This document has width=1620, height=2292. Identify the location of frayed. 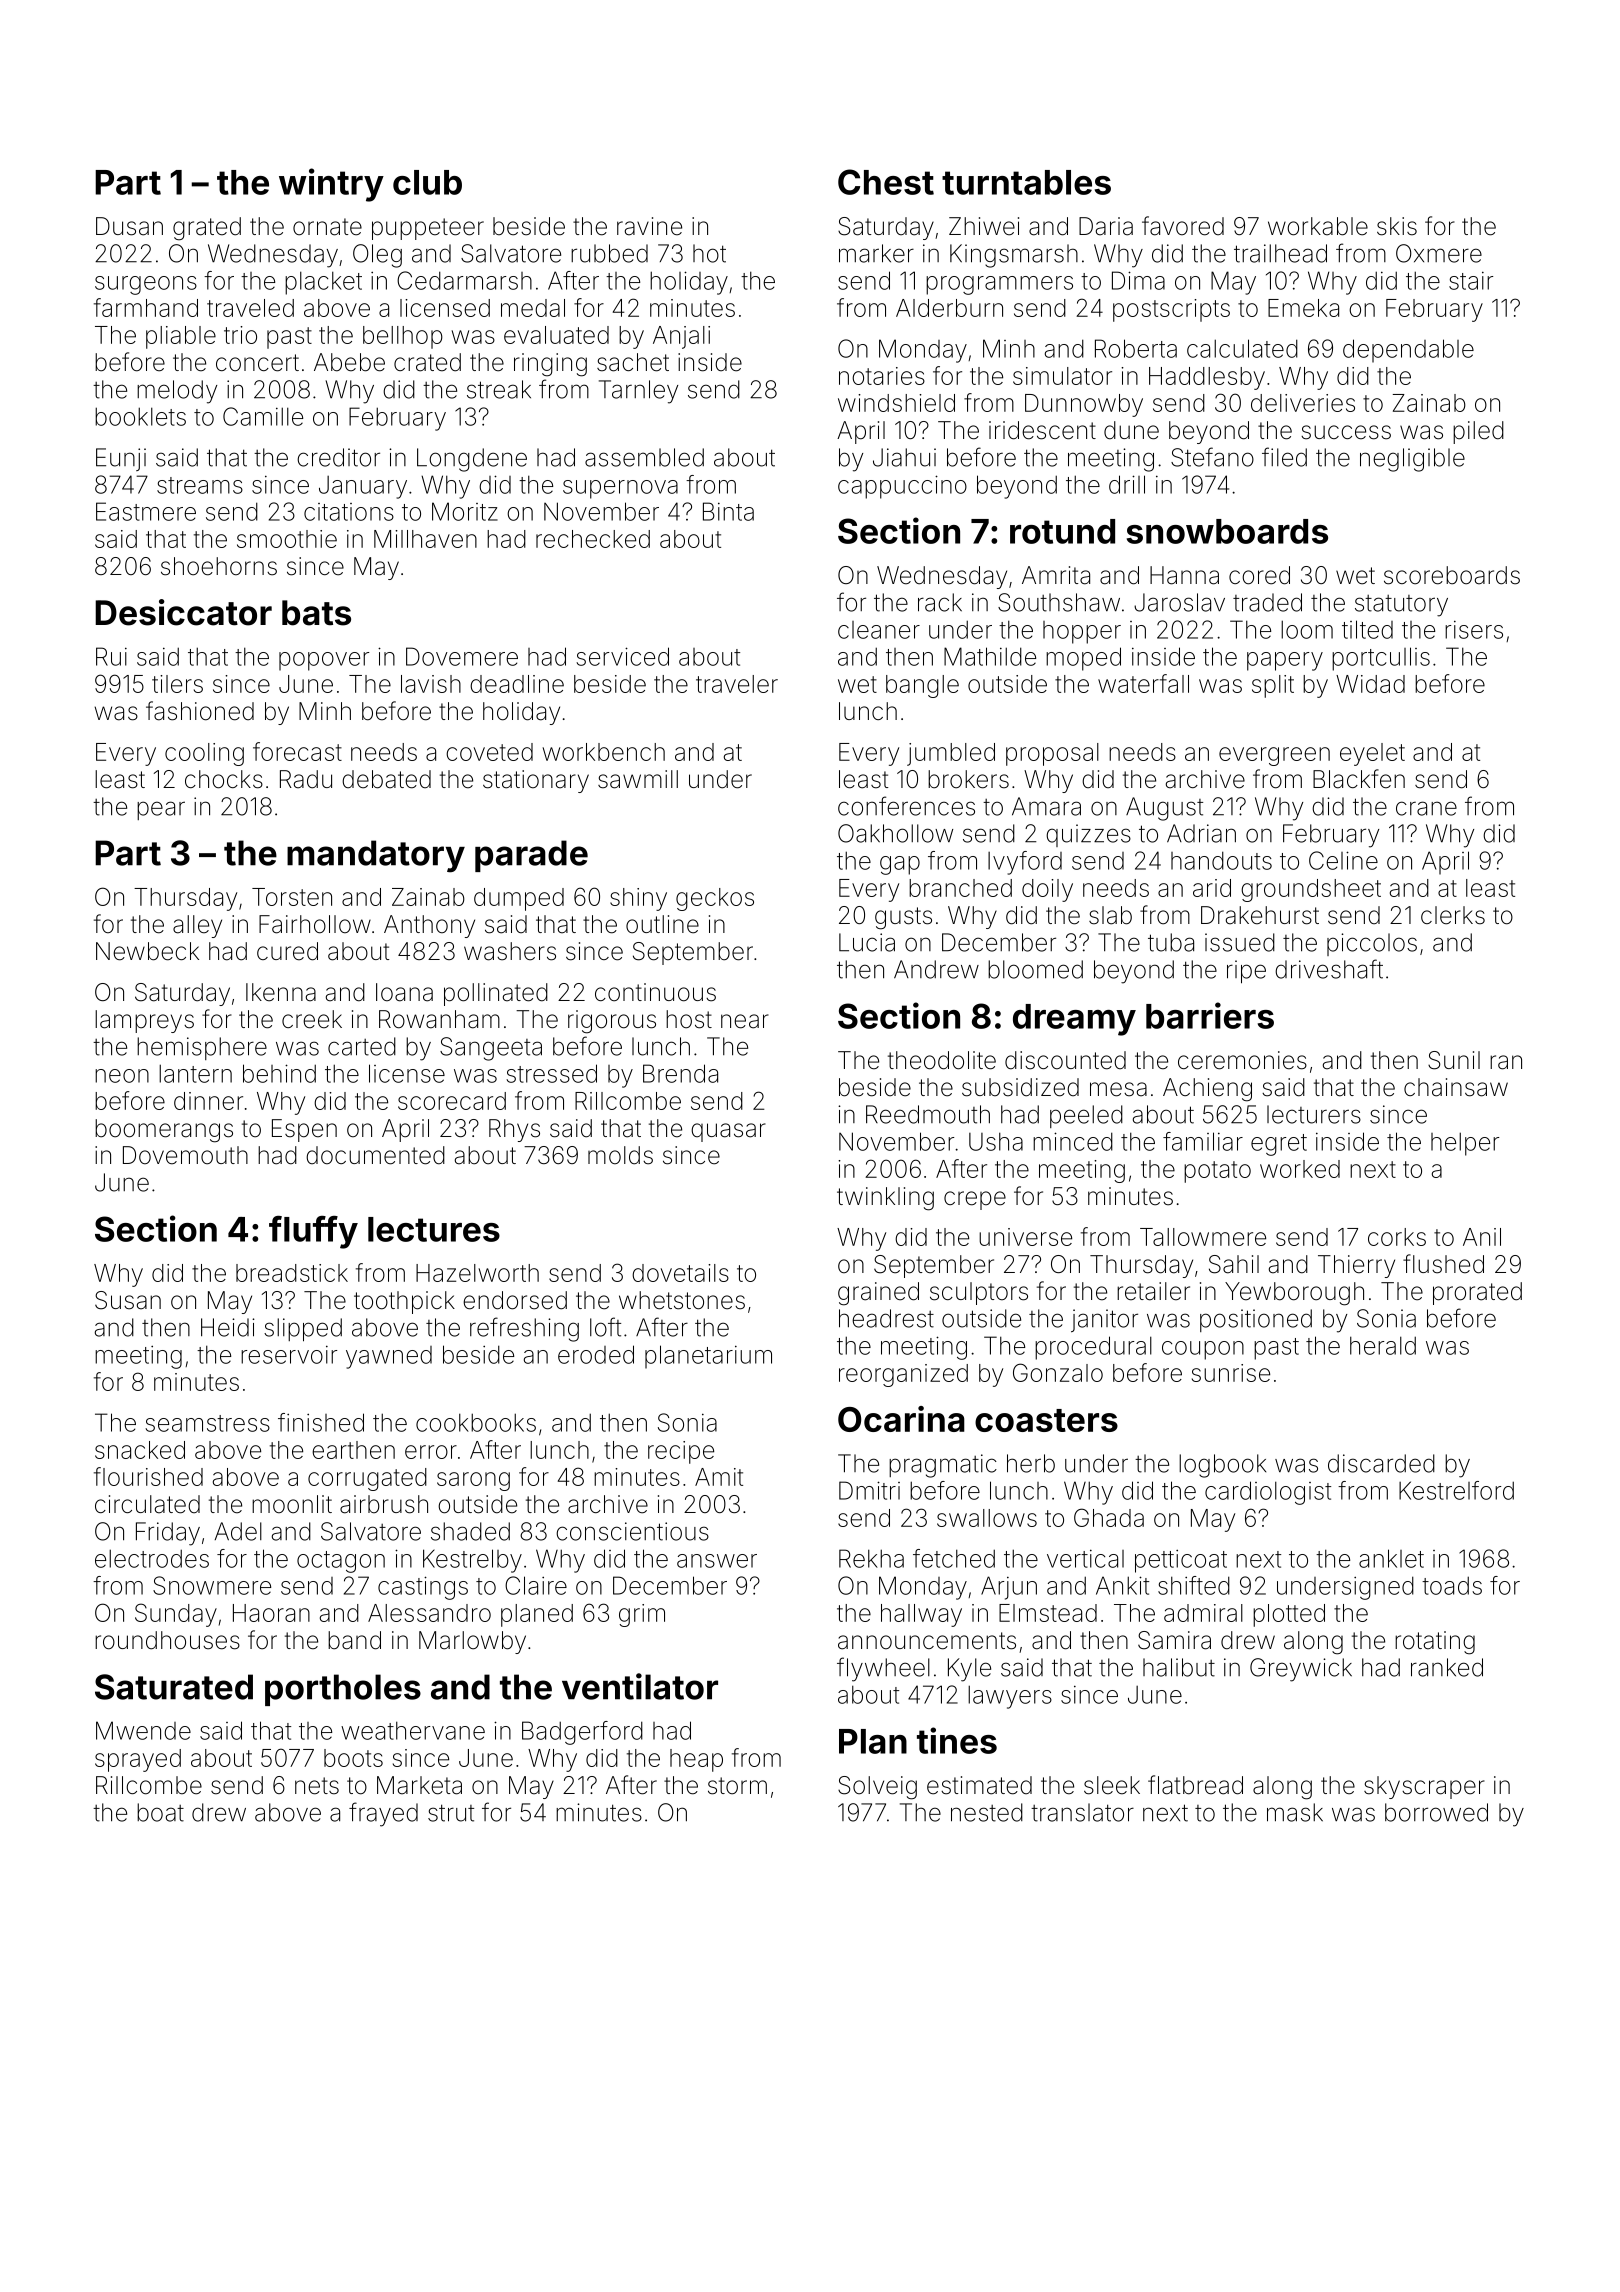
(383, 1814).
